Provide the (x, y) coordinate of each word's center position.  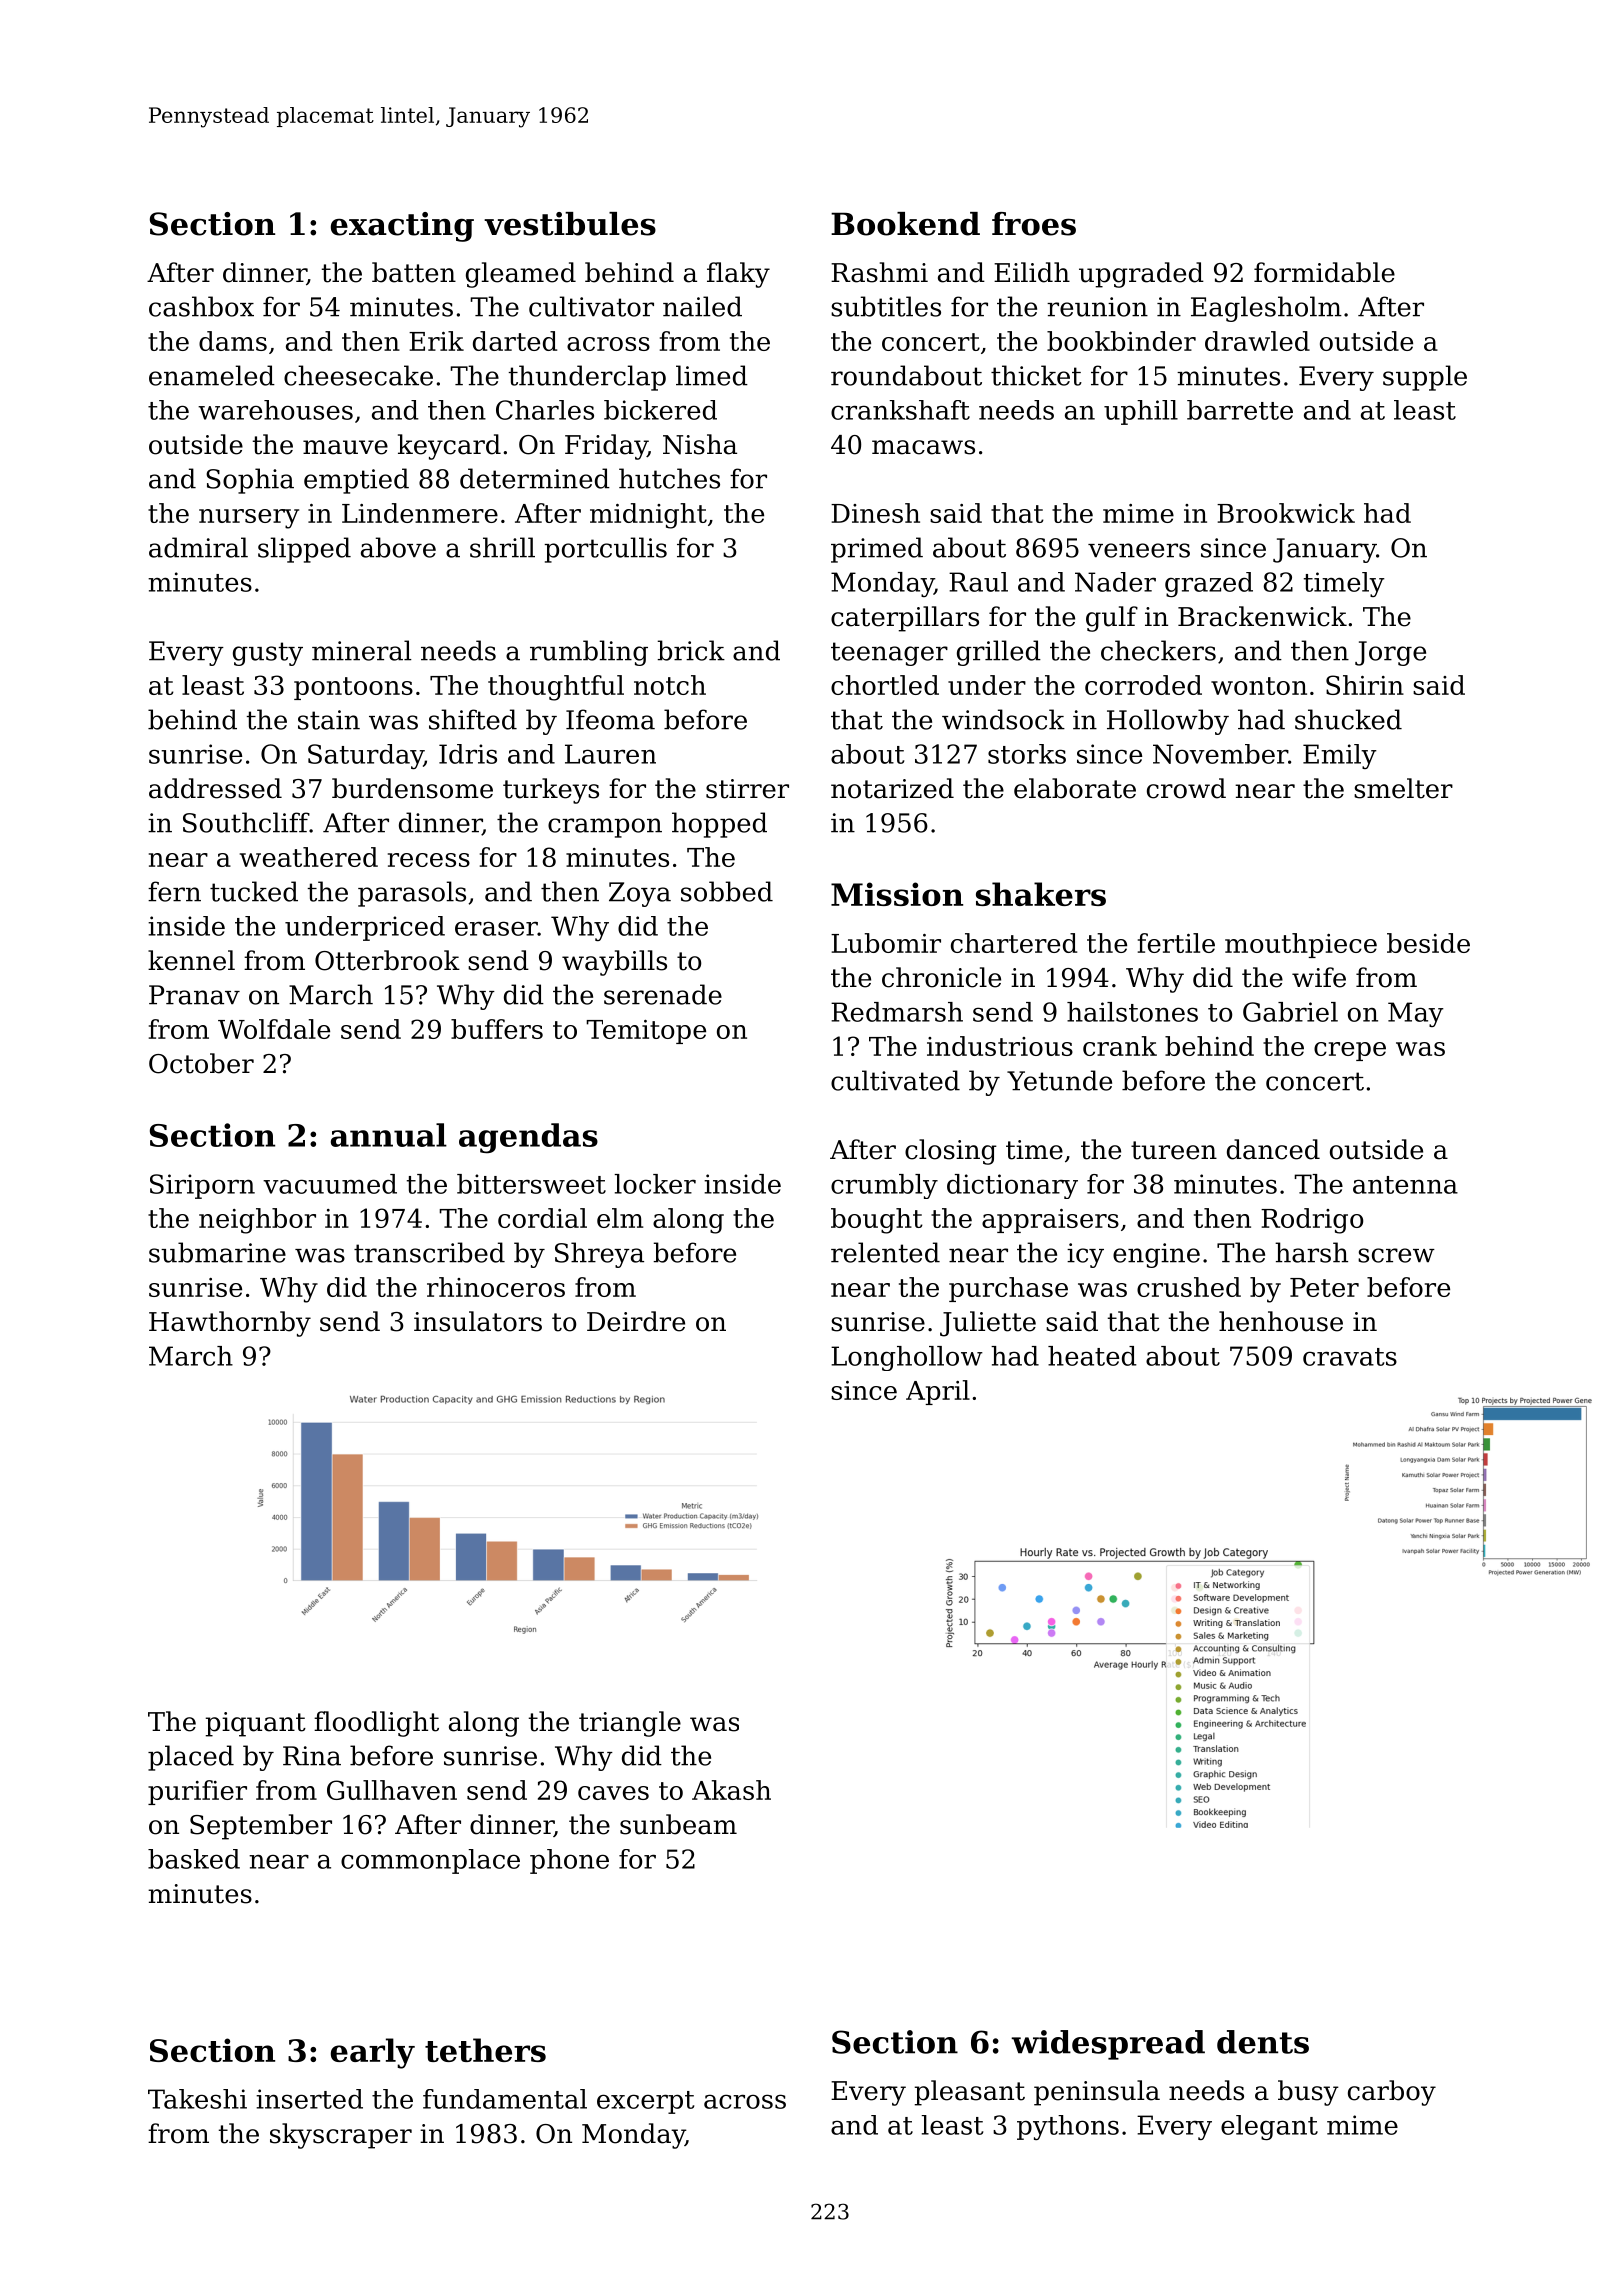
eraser (496, 928)
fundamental (505, 2099)
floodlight (376, 1724)
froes (1034, 224)
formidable (1324, 272)
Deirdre (636, 1321)
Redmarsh (897, 1012)
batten (414, 272)
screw (1396, 1255)
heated (1092, 1356)
